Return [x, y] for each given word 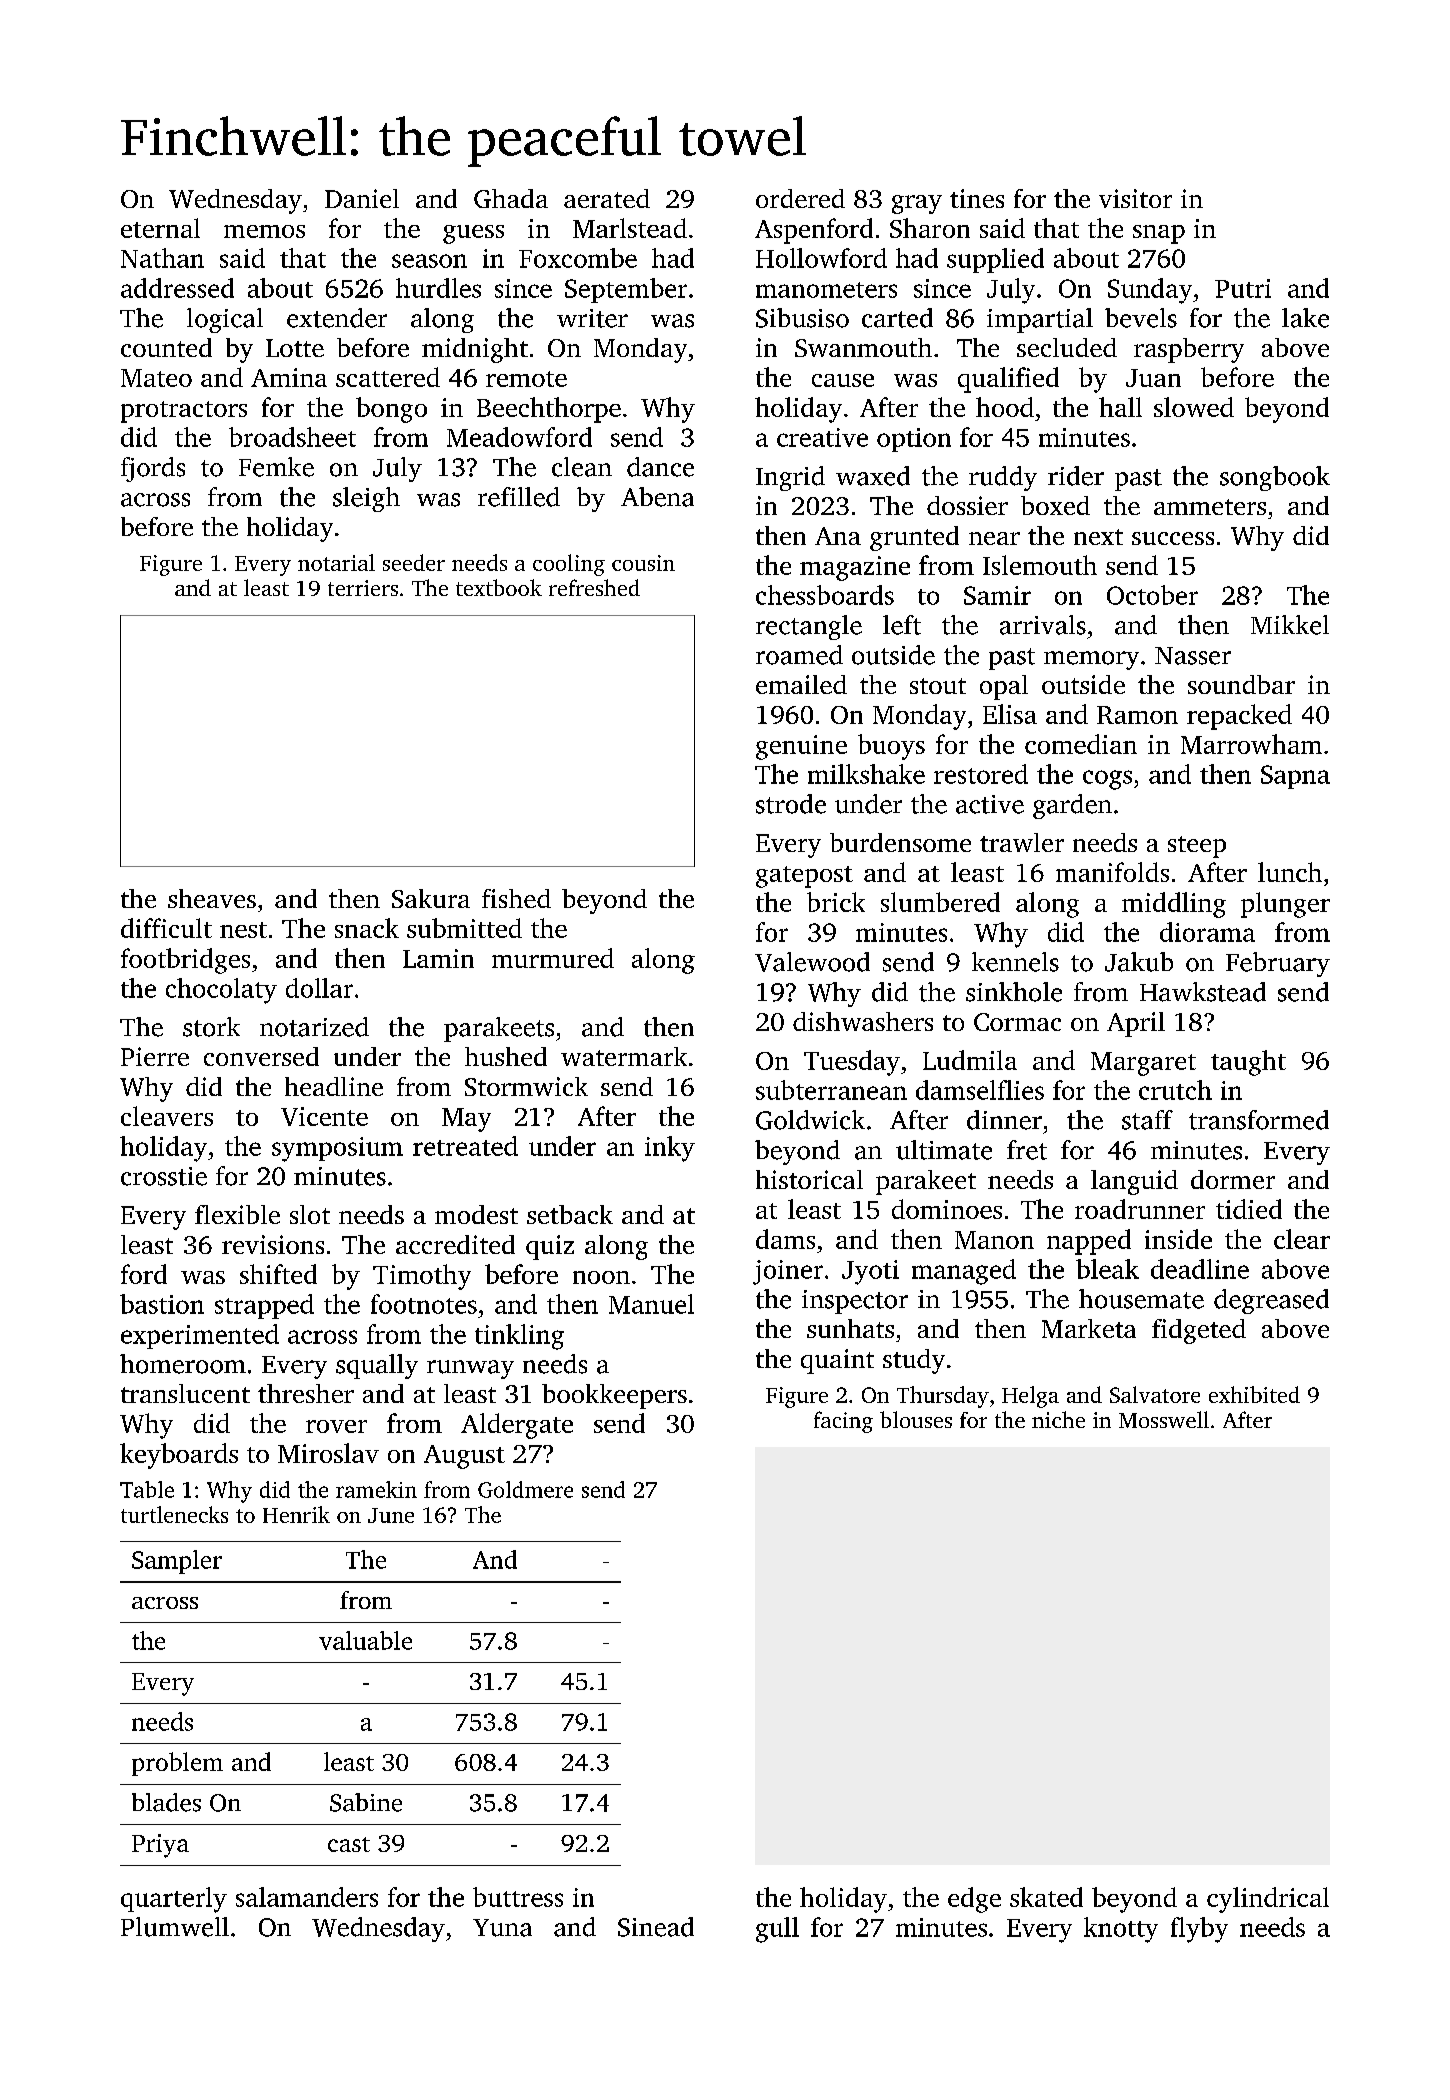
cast [349, 1844]
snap [1159, 234]
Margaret [1143, 1064]
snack [367, 928]
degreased [1271, 1301]
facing [843, 1422]
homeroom [183, 1364]
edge [974, 1900]
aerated [607, 198]
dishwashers [863, 1021]
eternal [160, 228]
